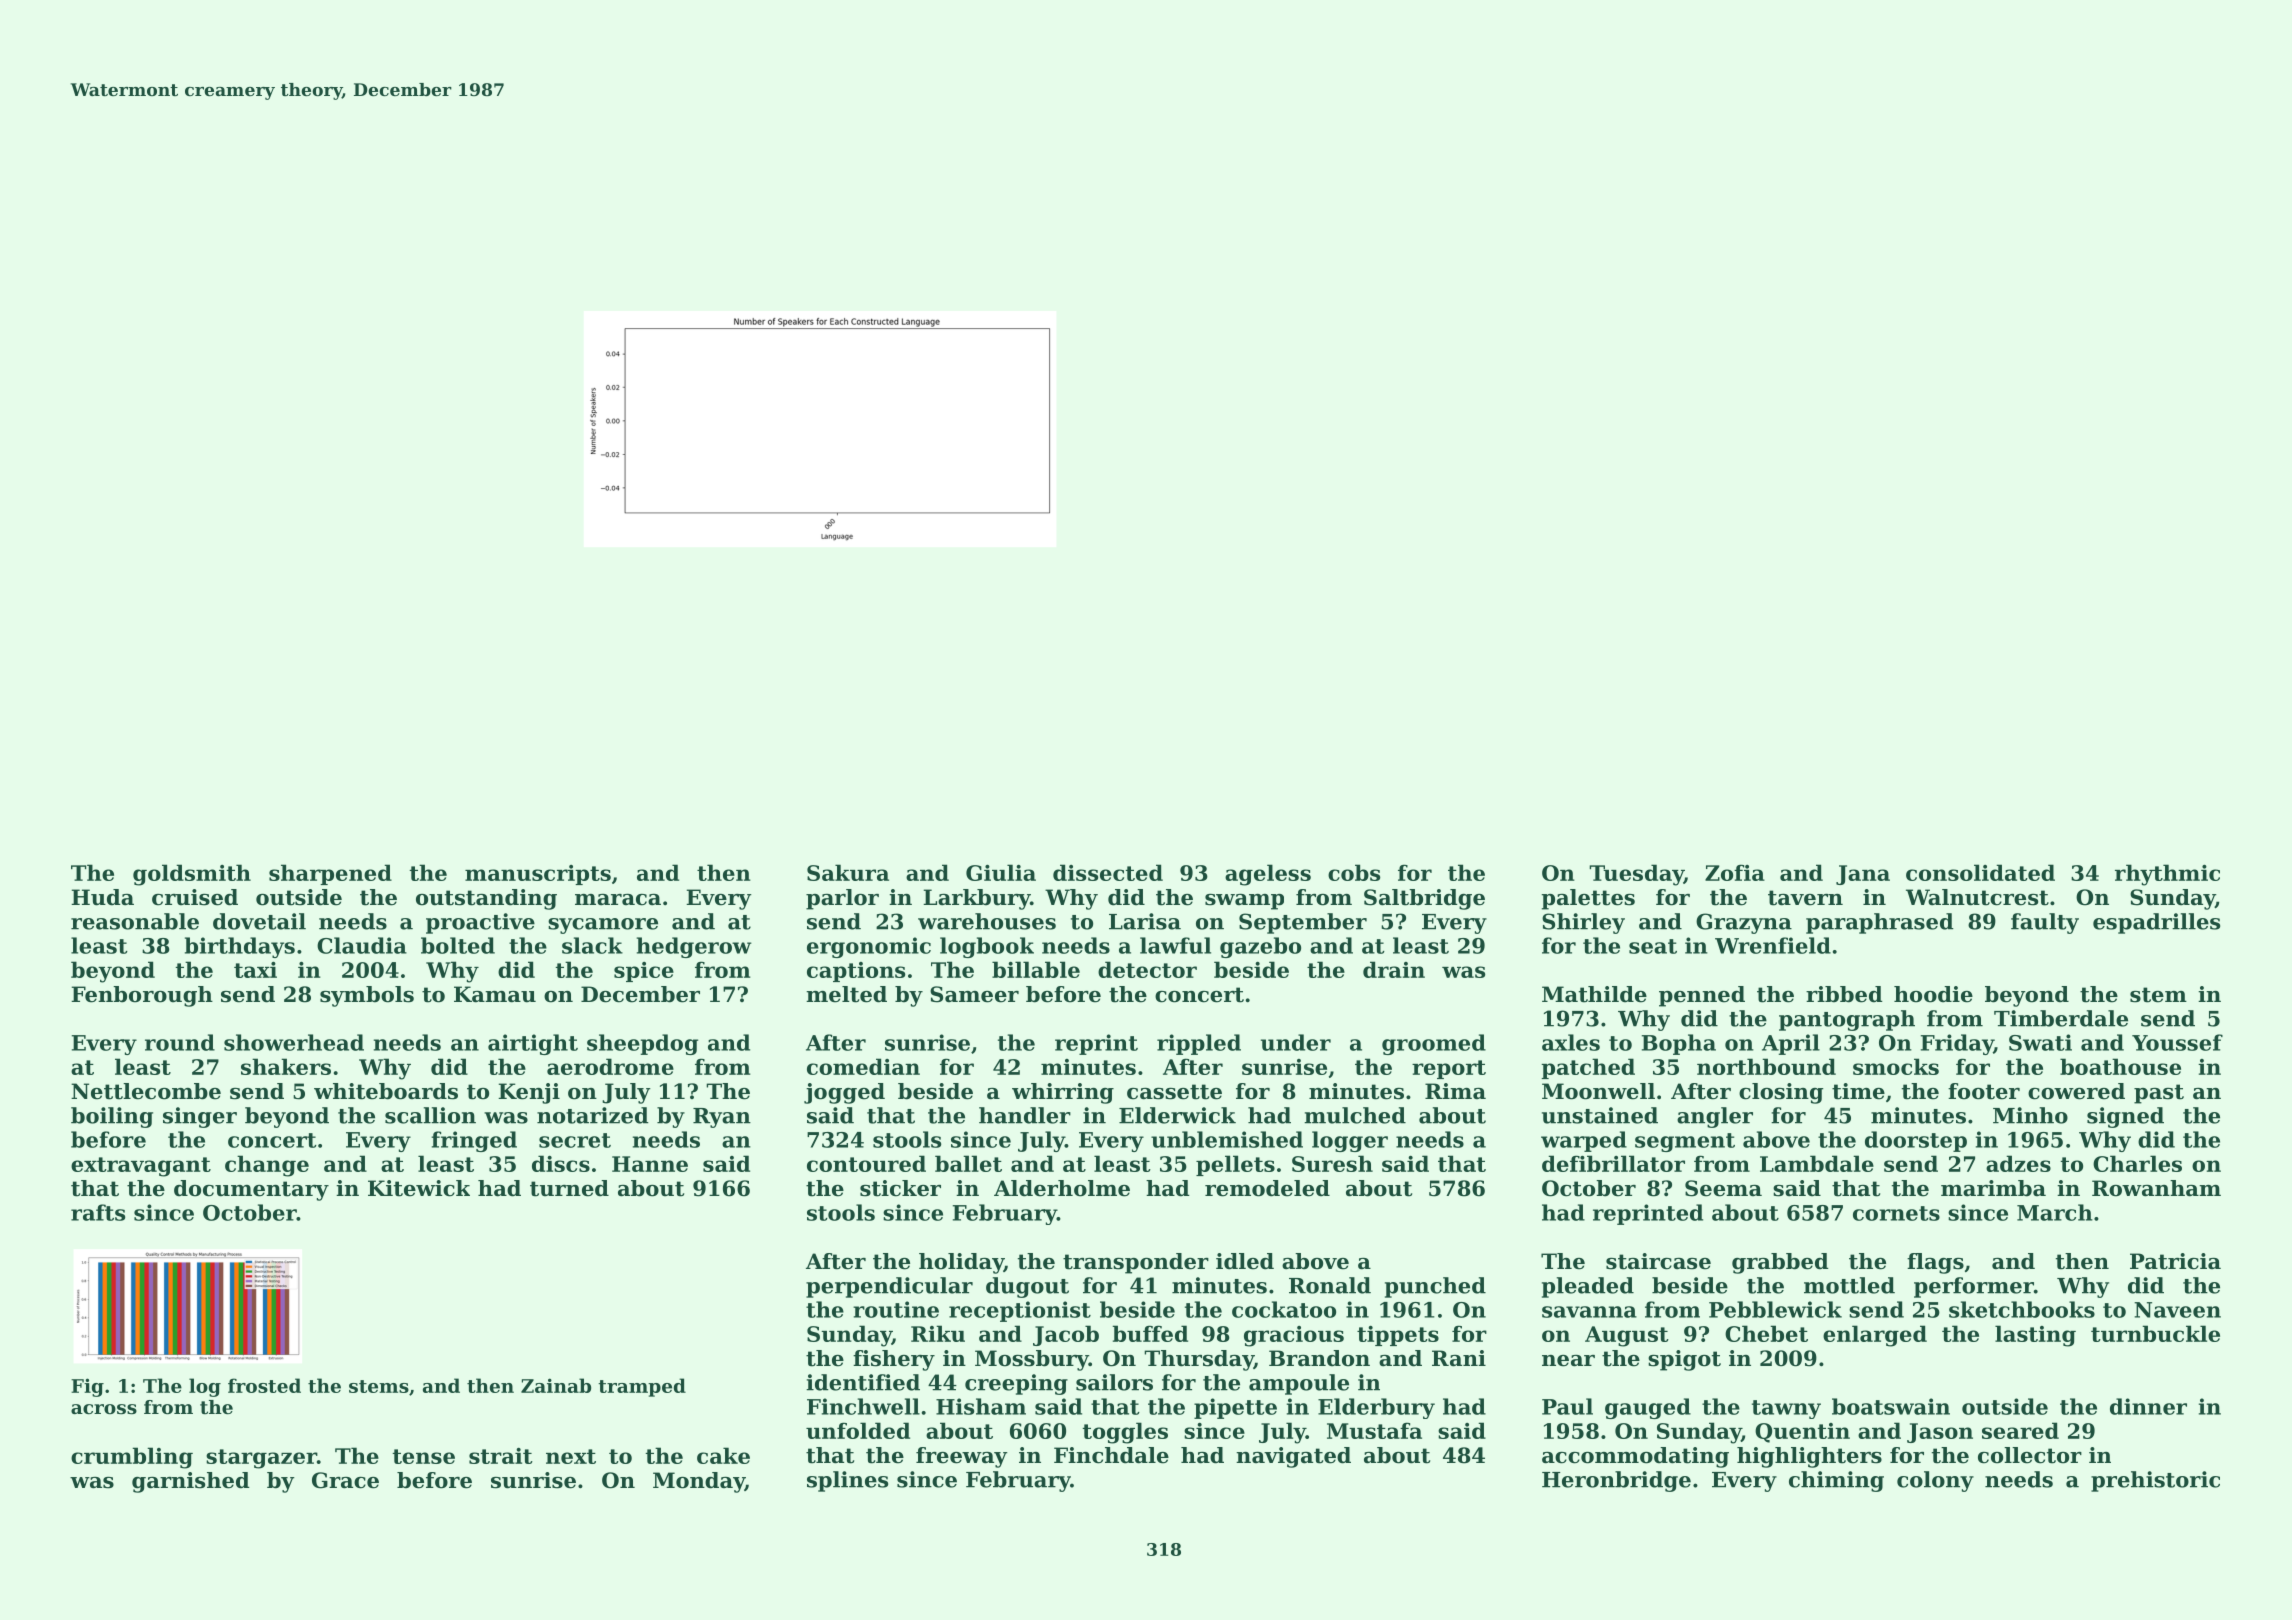 The height and width of the screenshot is (1620, 2292). I want to click on extravagant, so click(141, 1167).
